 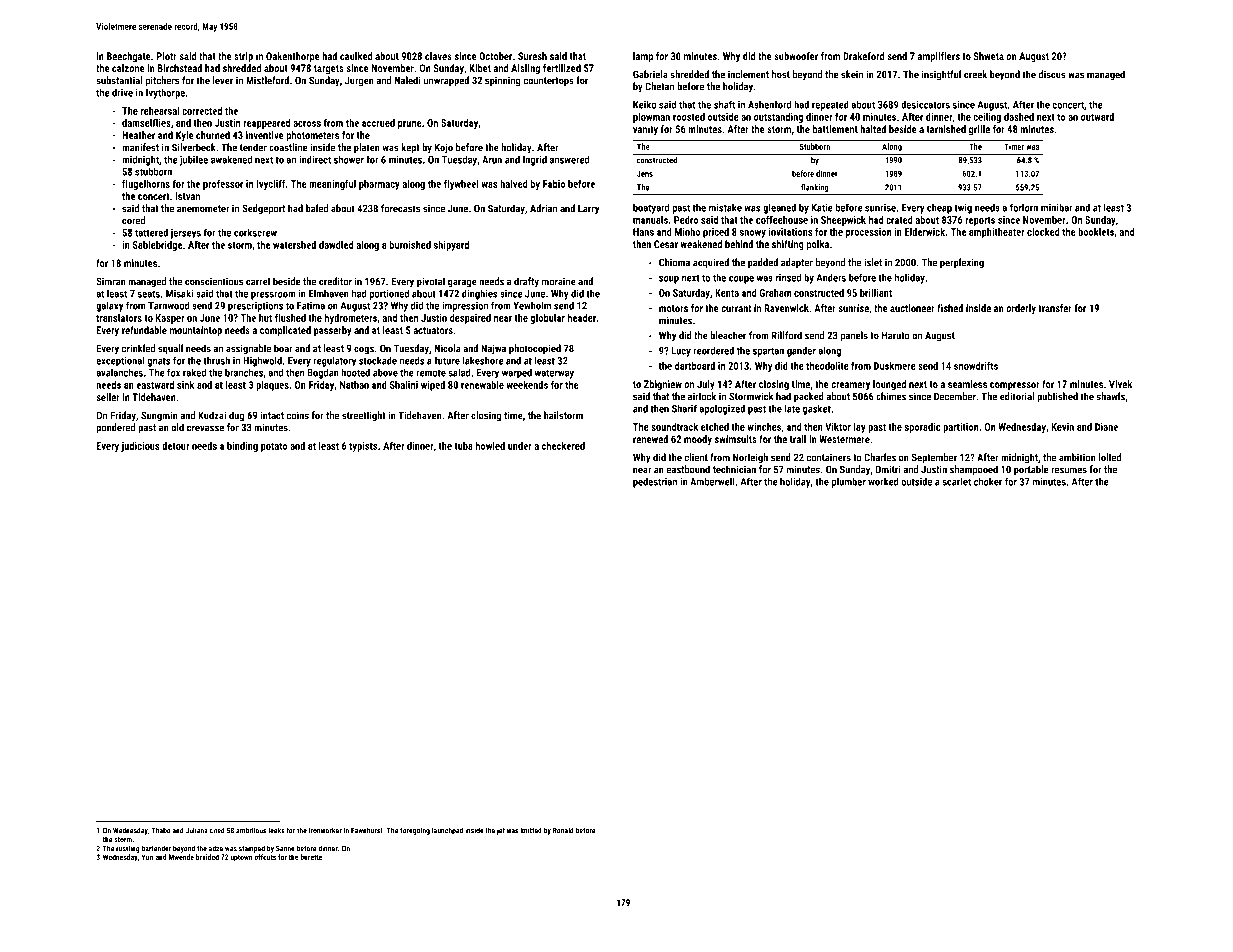 I want to click on drafty, so click(x=526, y=282).
